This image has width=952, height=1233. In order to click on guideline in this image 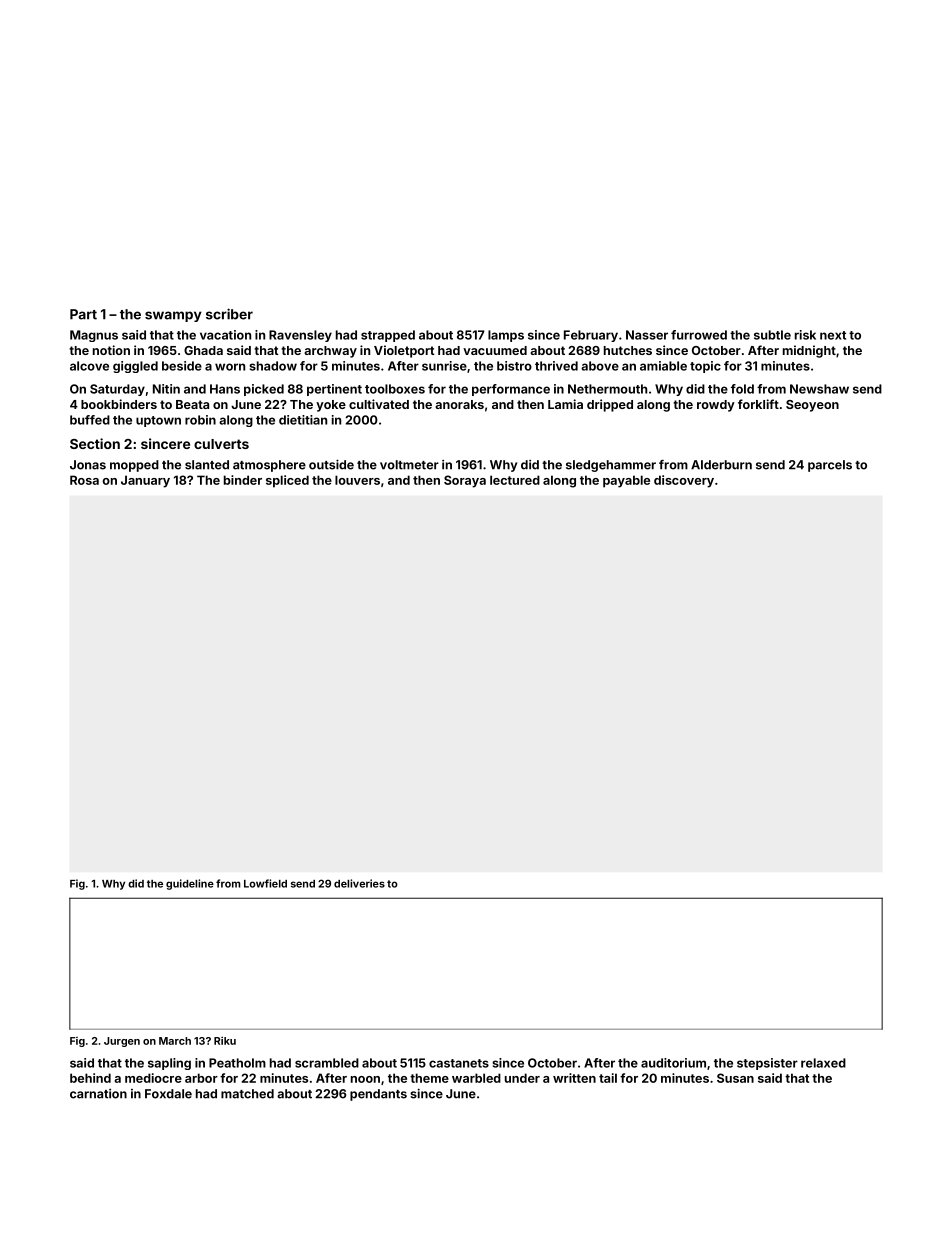, I will do `click(190, 884)`.
